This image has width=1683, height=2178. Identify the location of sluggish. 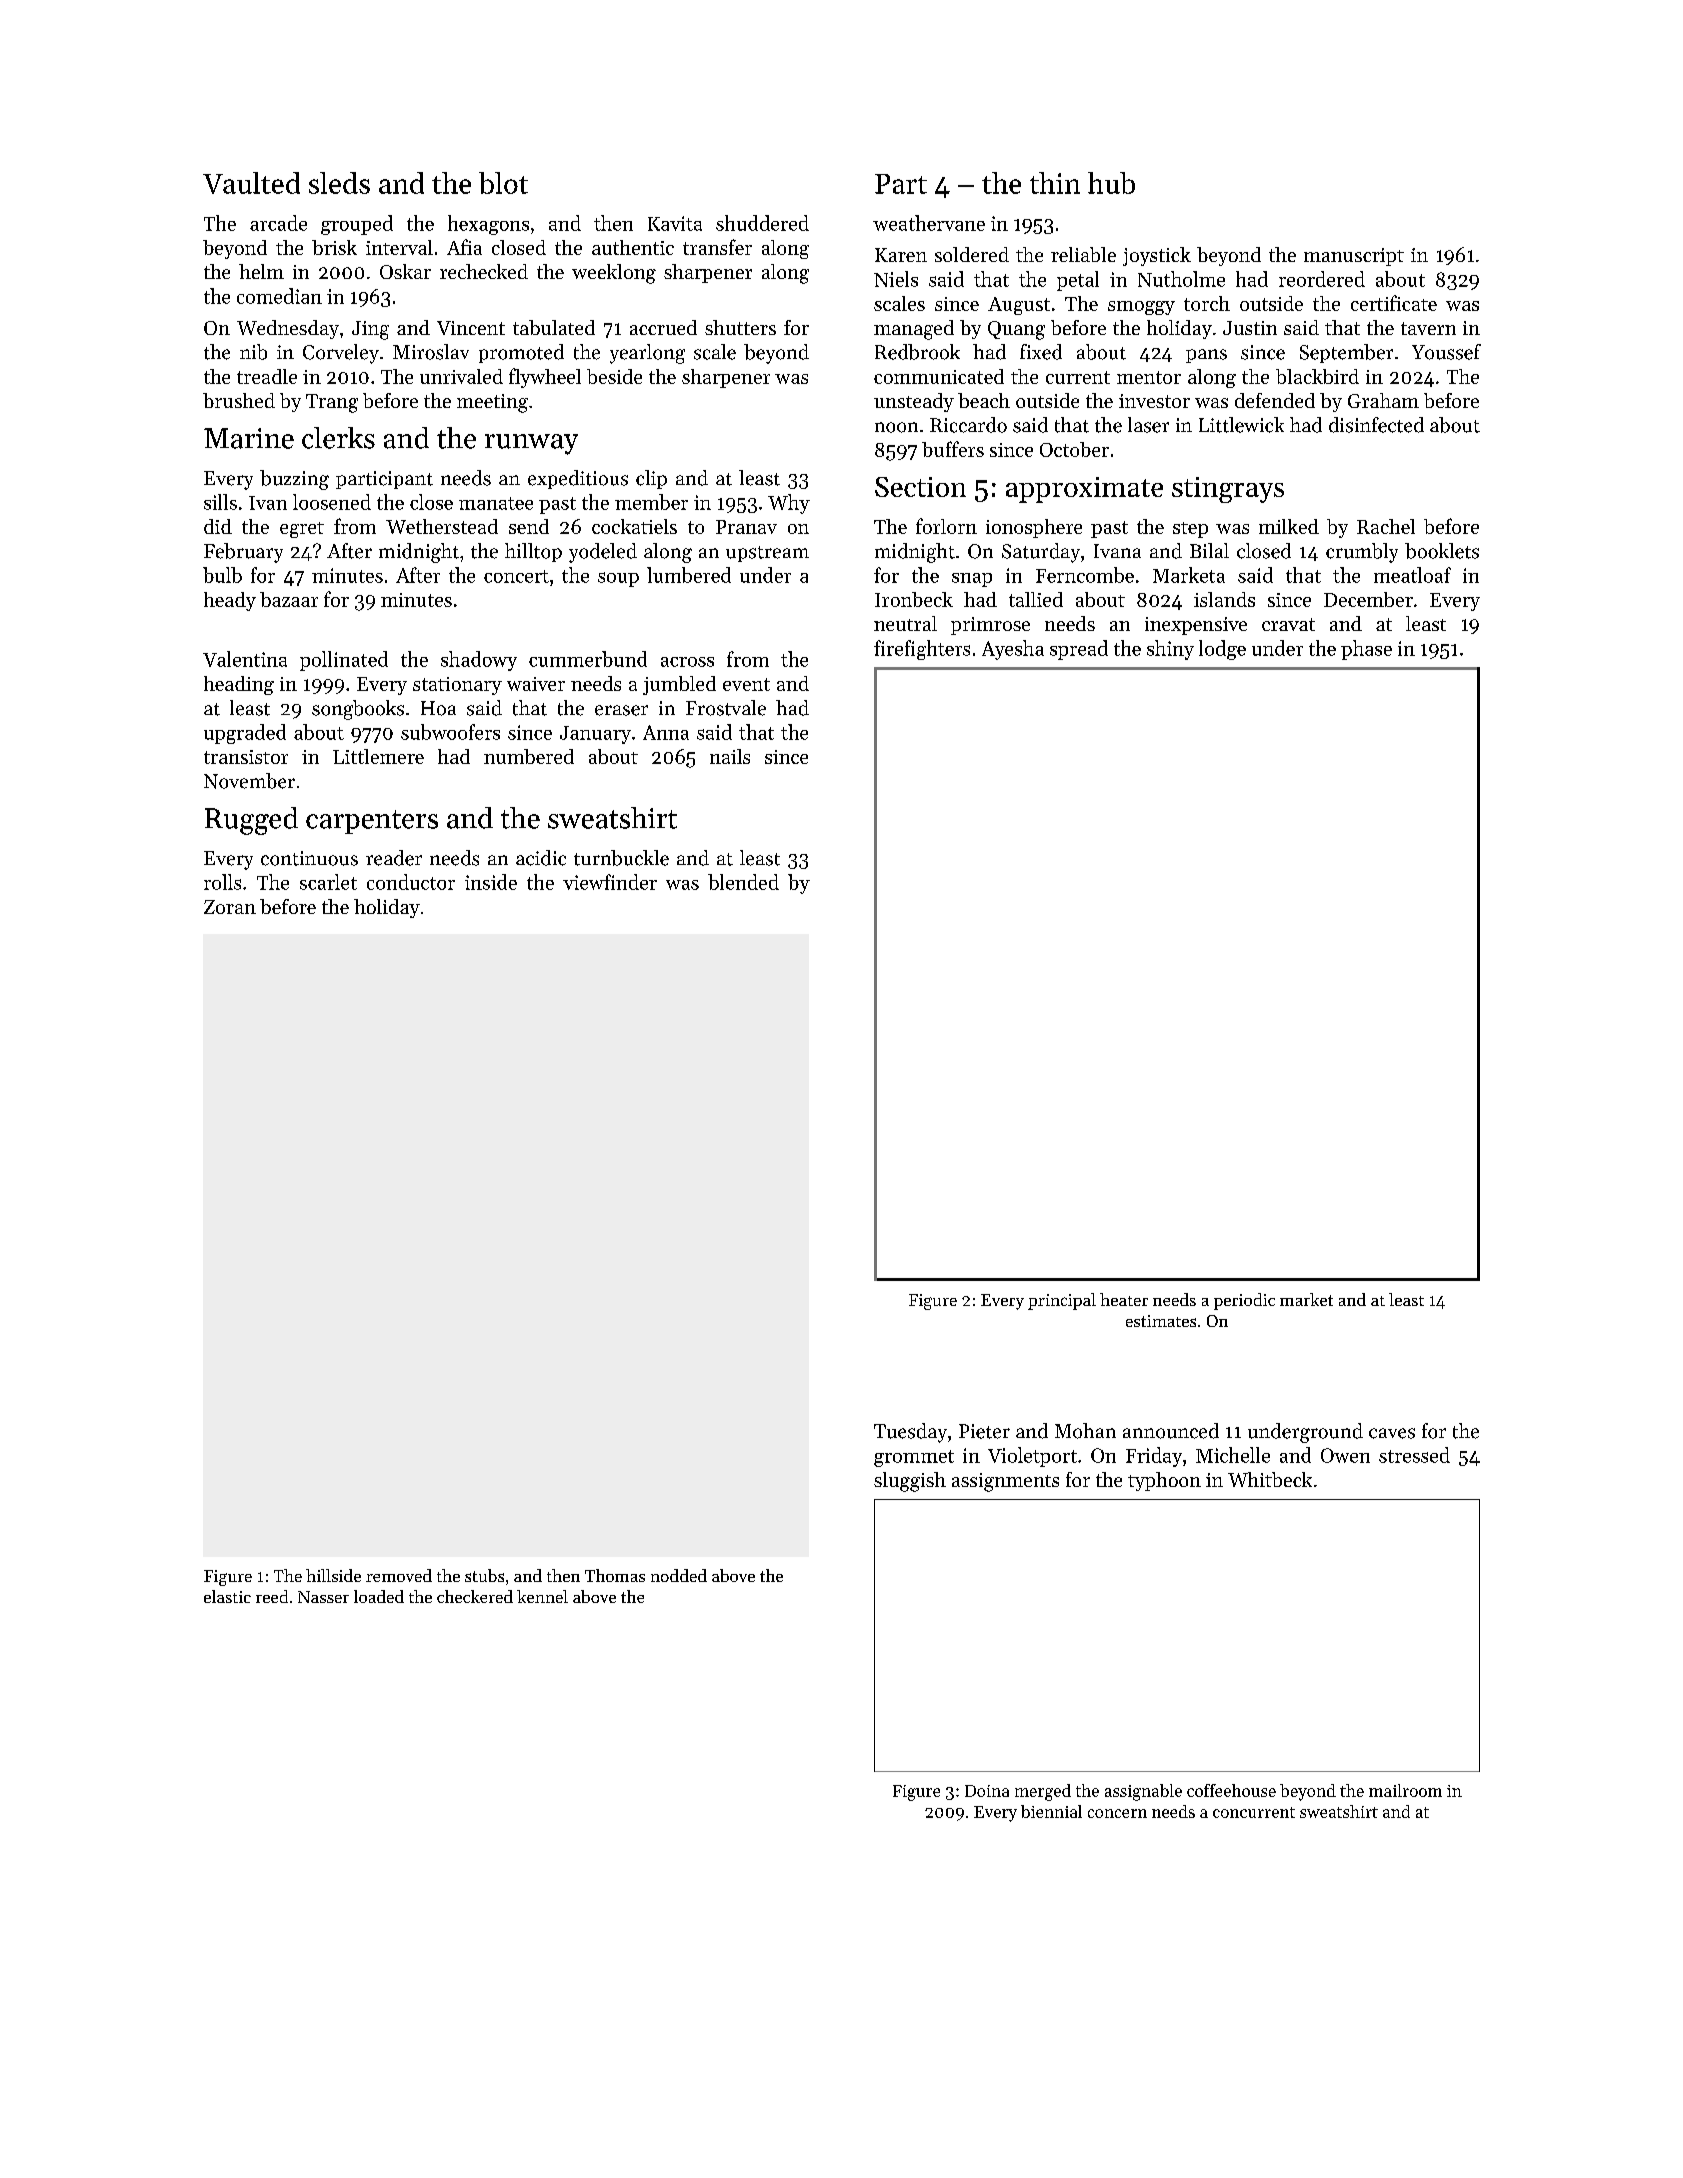
(910, 1482).
